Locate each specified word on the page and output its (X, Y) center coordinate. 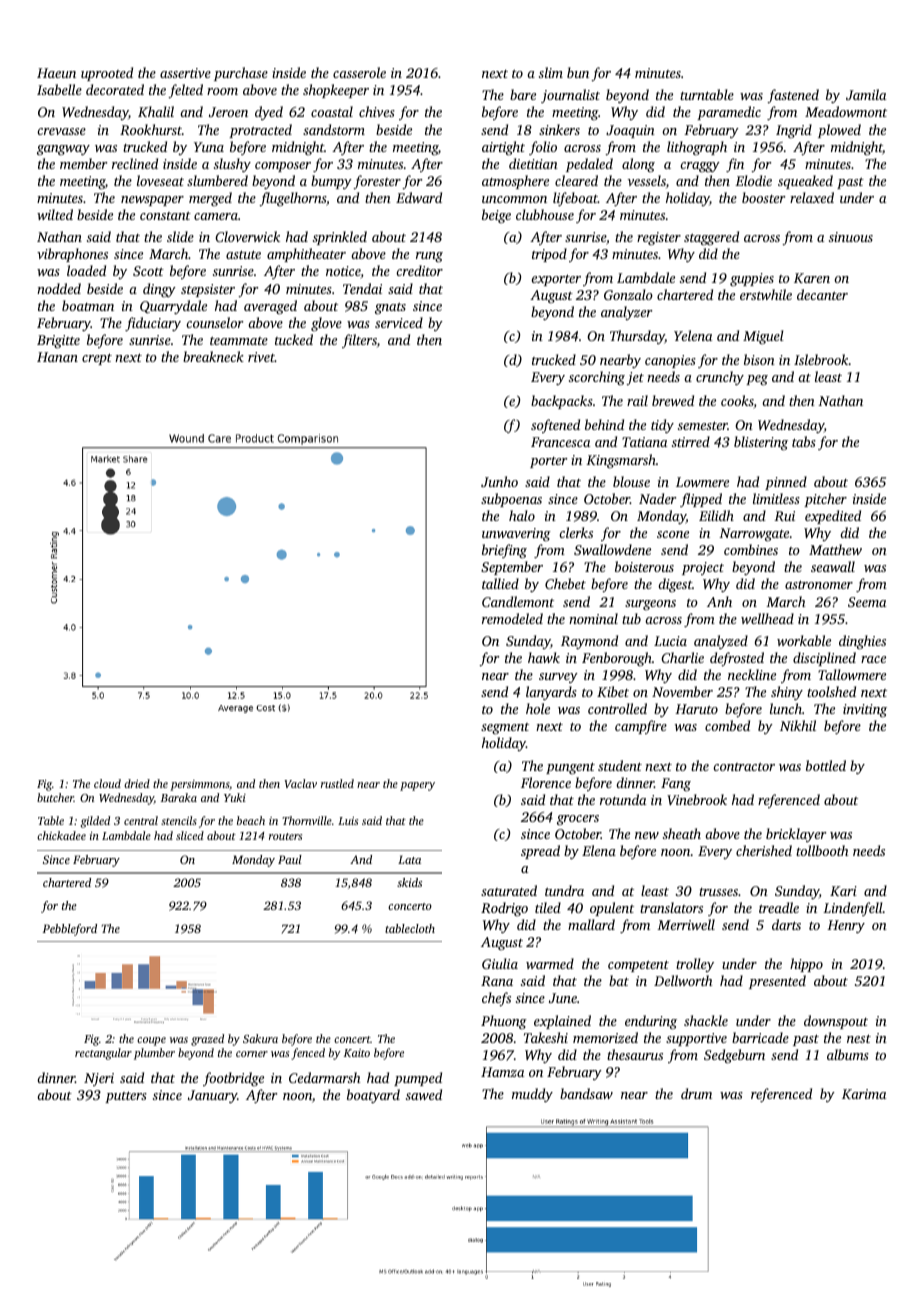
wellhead (767, 618)
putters (126, 1097)
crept (97, 359)
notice (343, 272)
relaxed (812, 197)
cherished (764, 850)
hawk (544, 657)
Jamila (866, 94)
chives (377, 111)
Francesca (560, 442)
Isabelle (59, 89)
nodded (59, 288)
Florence (546, 782)
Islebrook (821, 359)
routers (285, 836)
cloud (107, 783)
